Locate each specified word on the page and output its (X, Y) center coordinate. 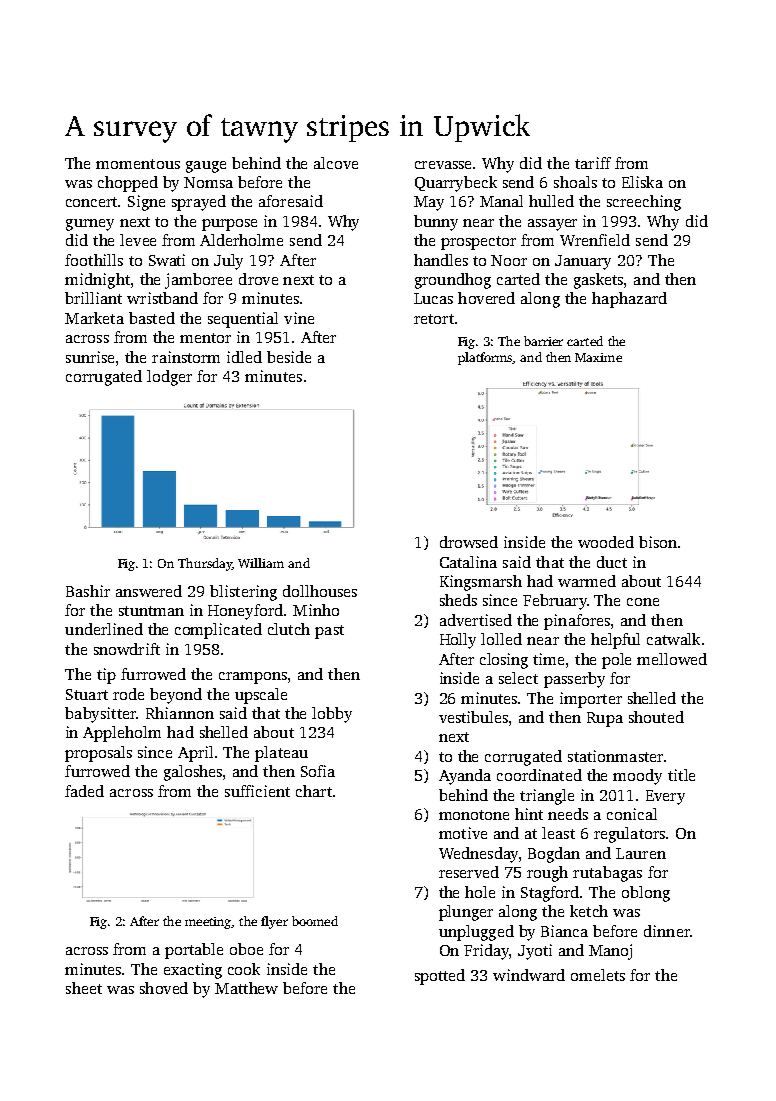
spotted (440, 977)
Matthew (246, 988)
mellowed (672, 659)
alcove (336, 163)
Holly (458, 641)
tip (106, 676)
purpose (229, 225)
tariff (593, 163)
